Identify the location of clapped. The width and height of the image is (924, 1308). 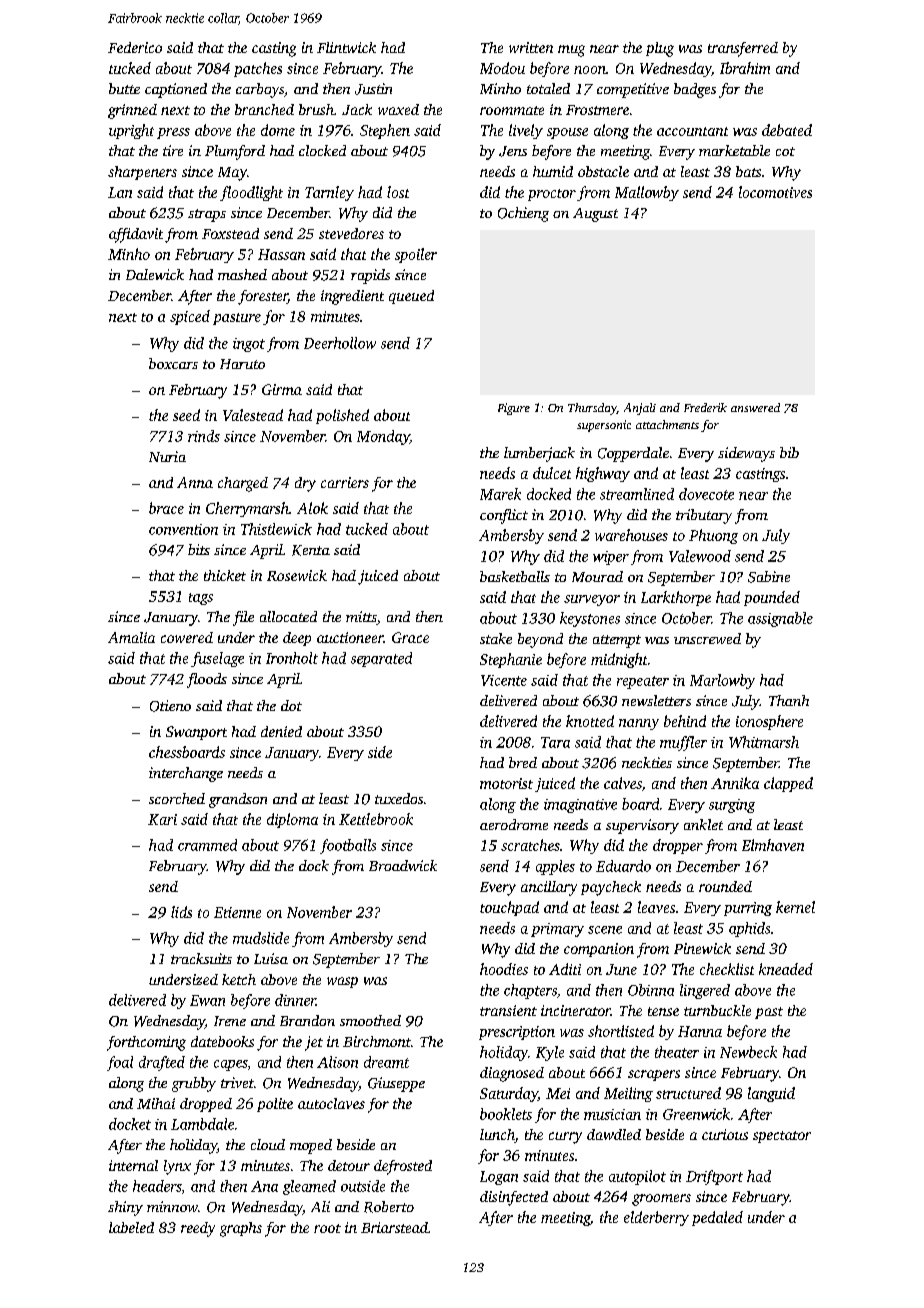
(788, 784).
